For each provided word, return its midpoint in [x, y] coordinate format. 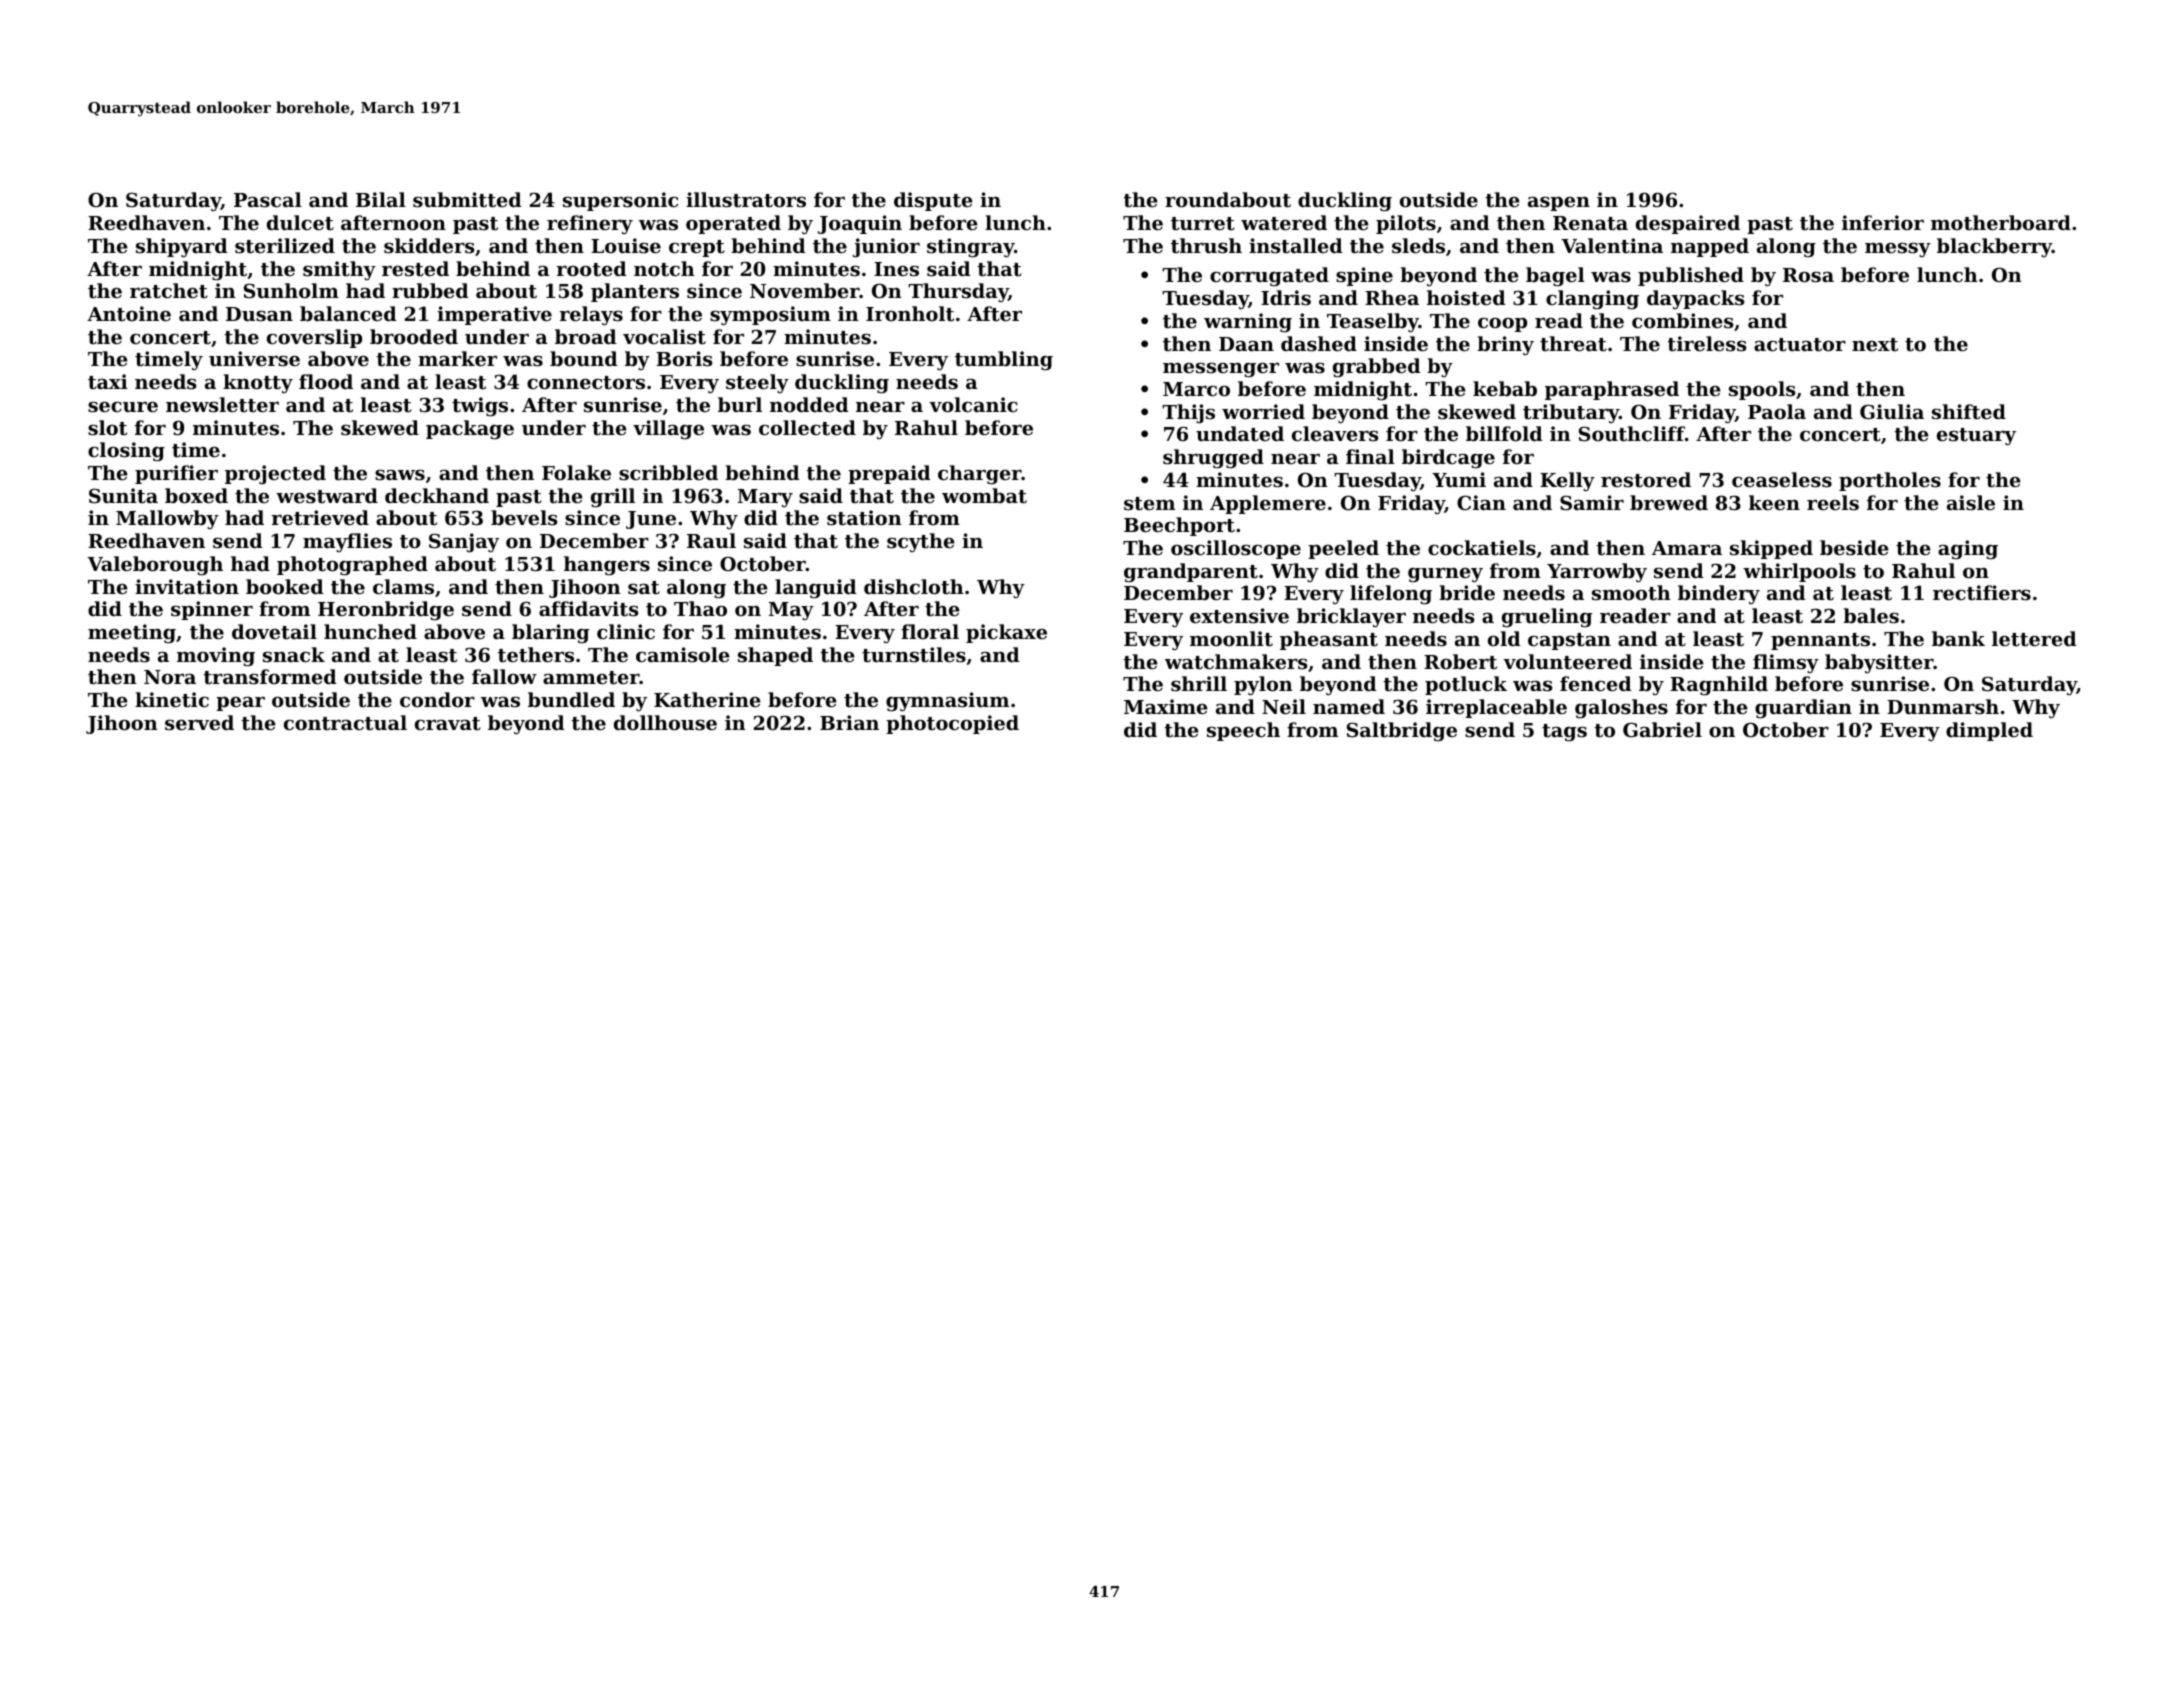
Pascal [268, 200]
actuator [1800, 345]
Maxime [1166, 706]
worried [1263, 411]
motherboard [2001, 222]
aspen [1559, 204]
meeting [132, 634]
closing [126, 452]
